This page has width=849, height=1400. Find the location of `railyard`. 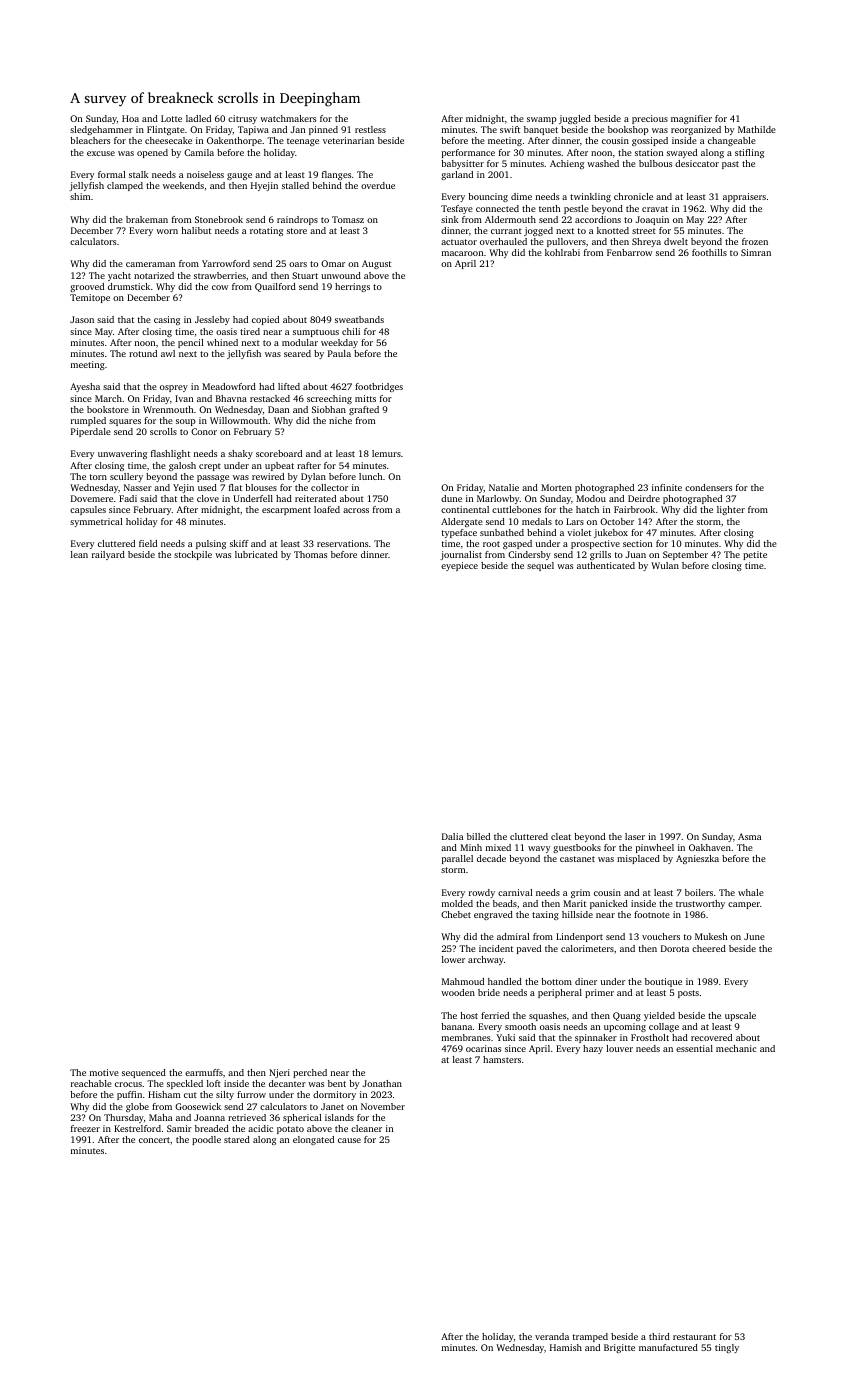

railyard is located at coordinates (108, 555).
